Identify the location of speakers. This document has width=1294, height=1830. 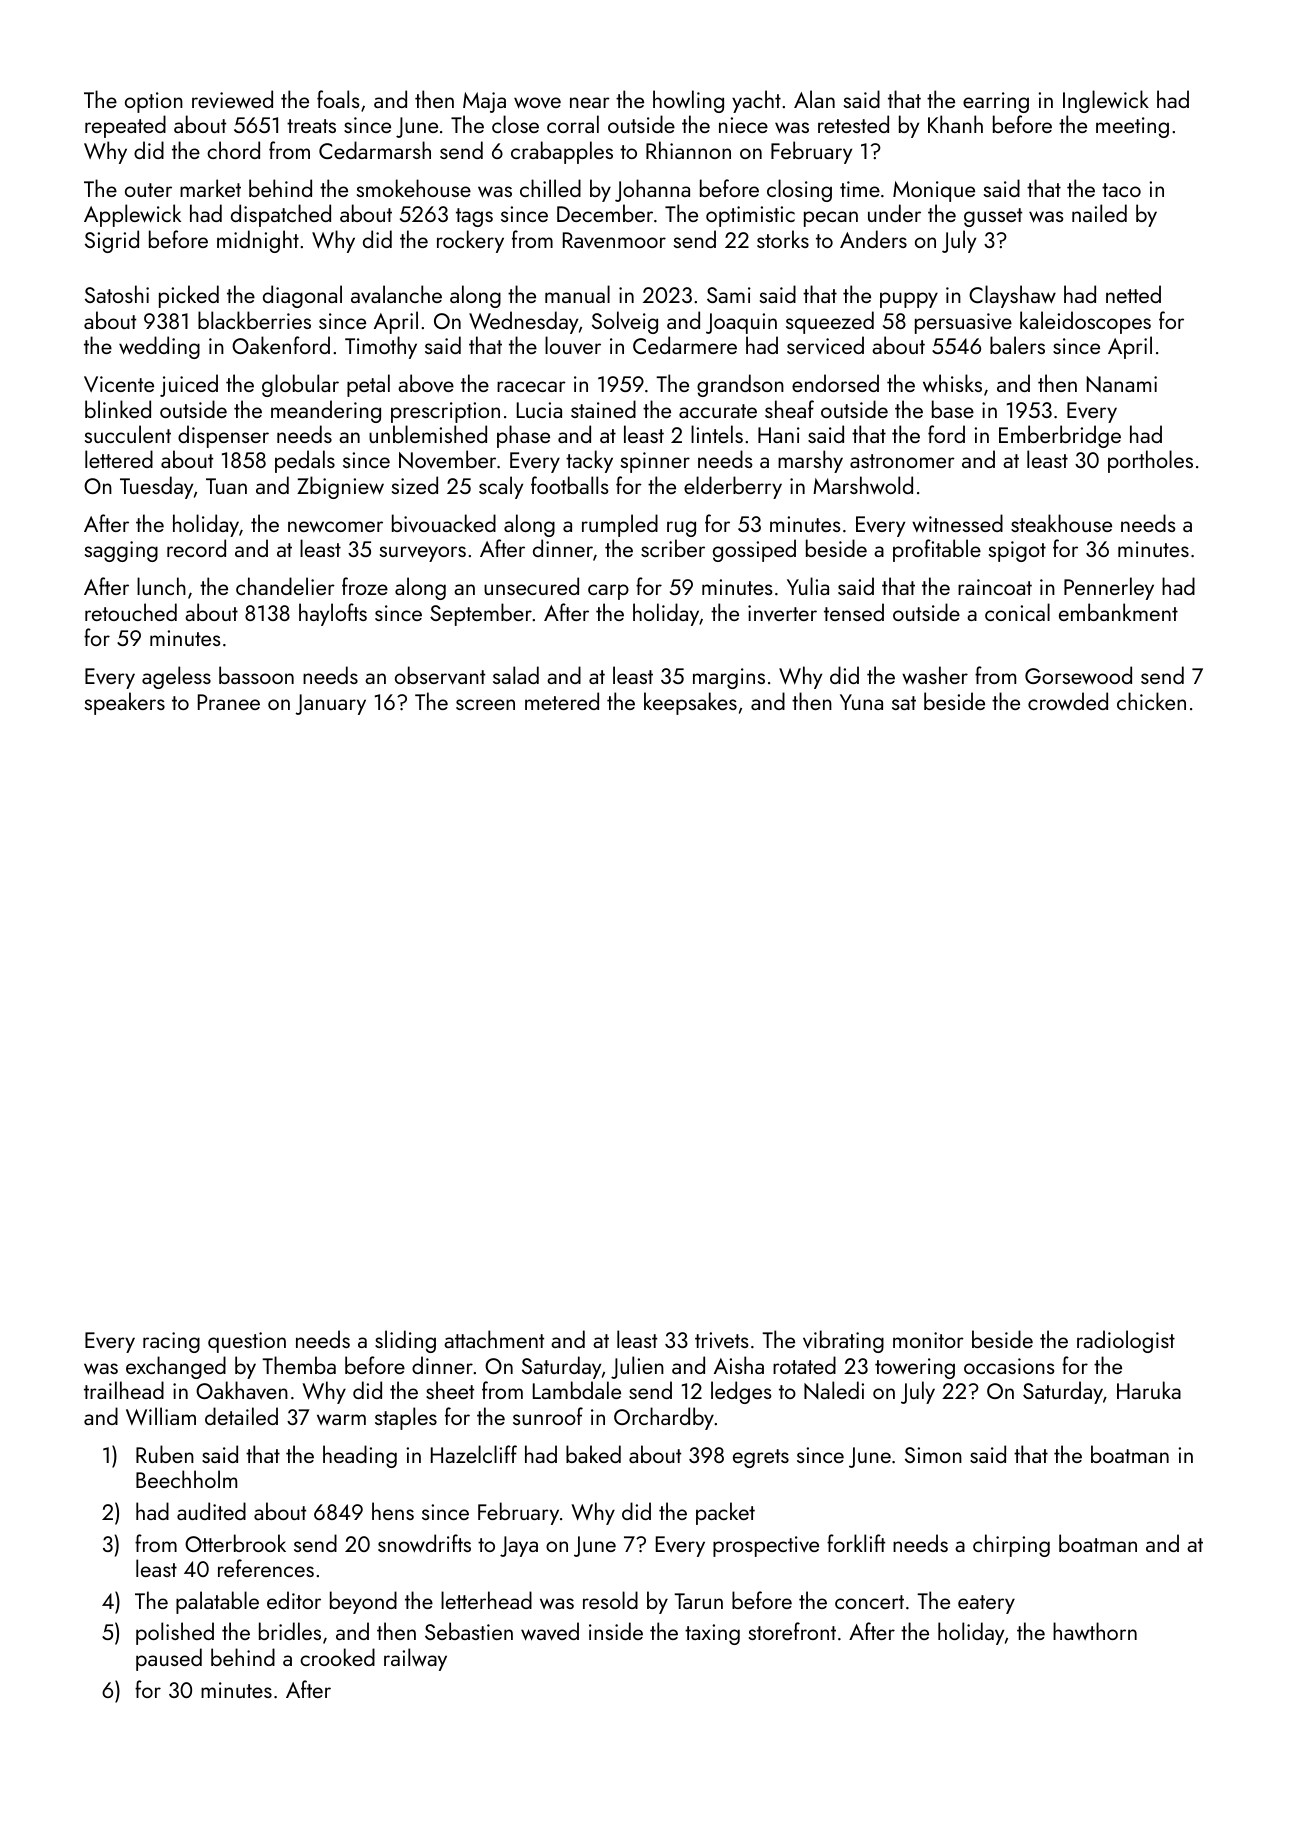
(125, 703).
